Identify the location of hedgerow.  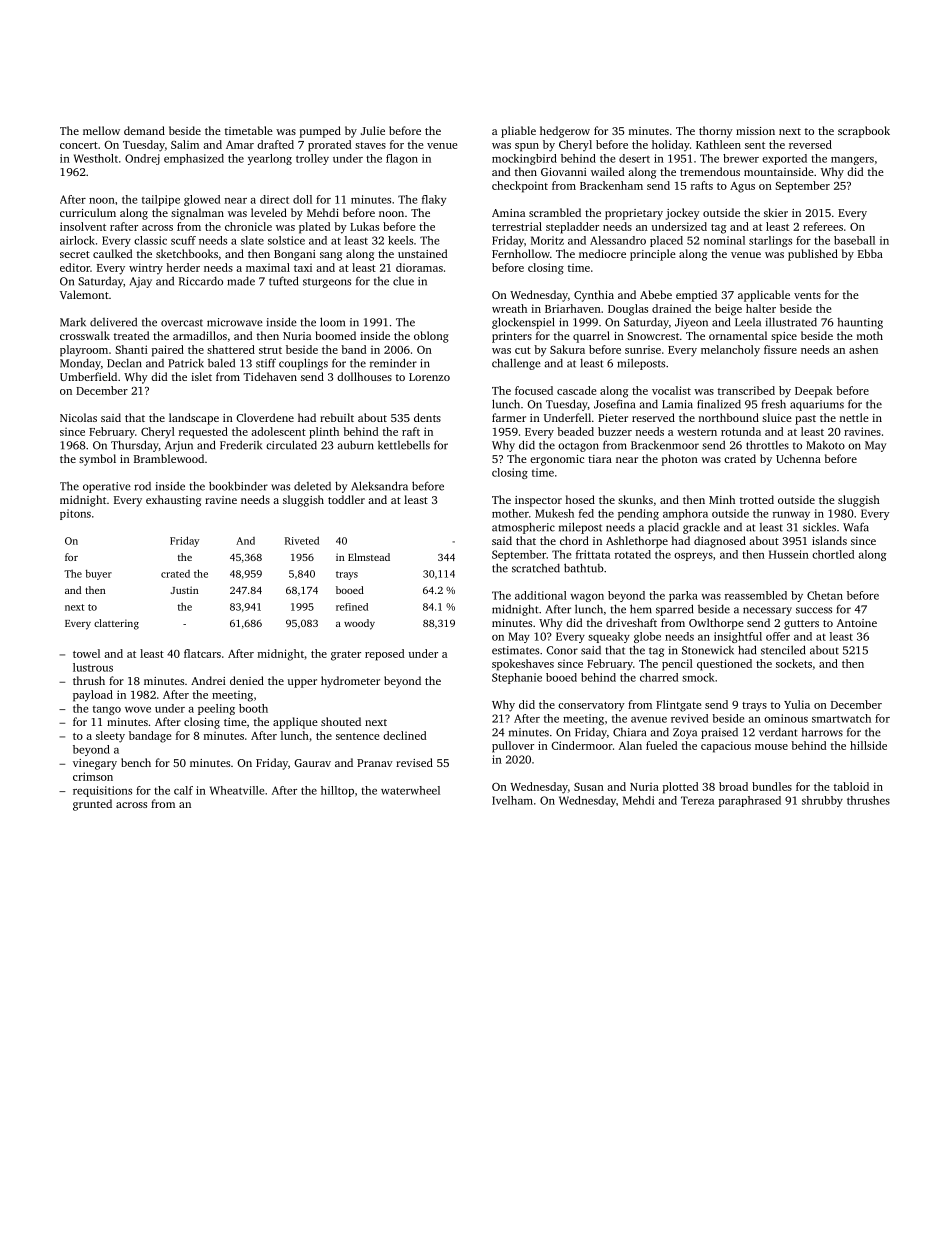
(565, 132).
